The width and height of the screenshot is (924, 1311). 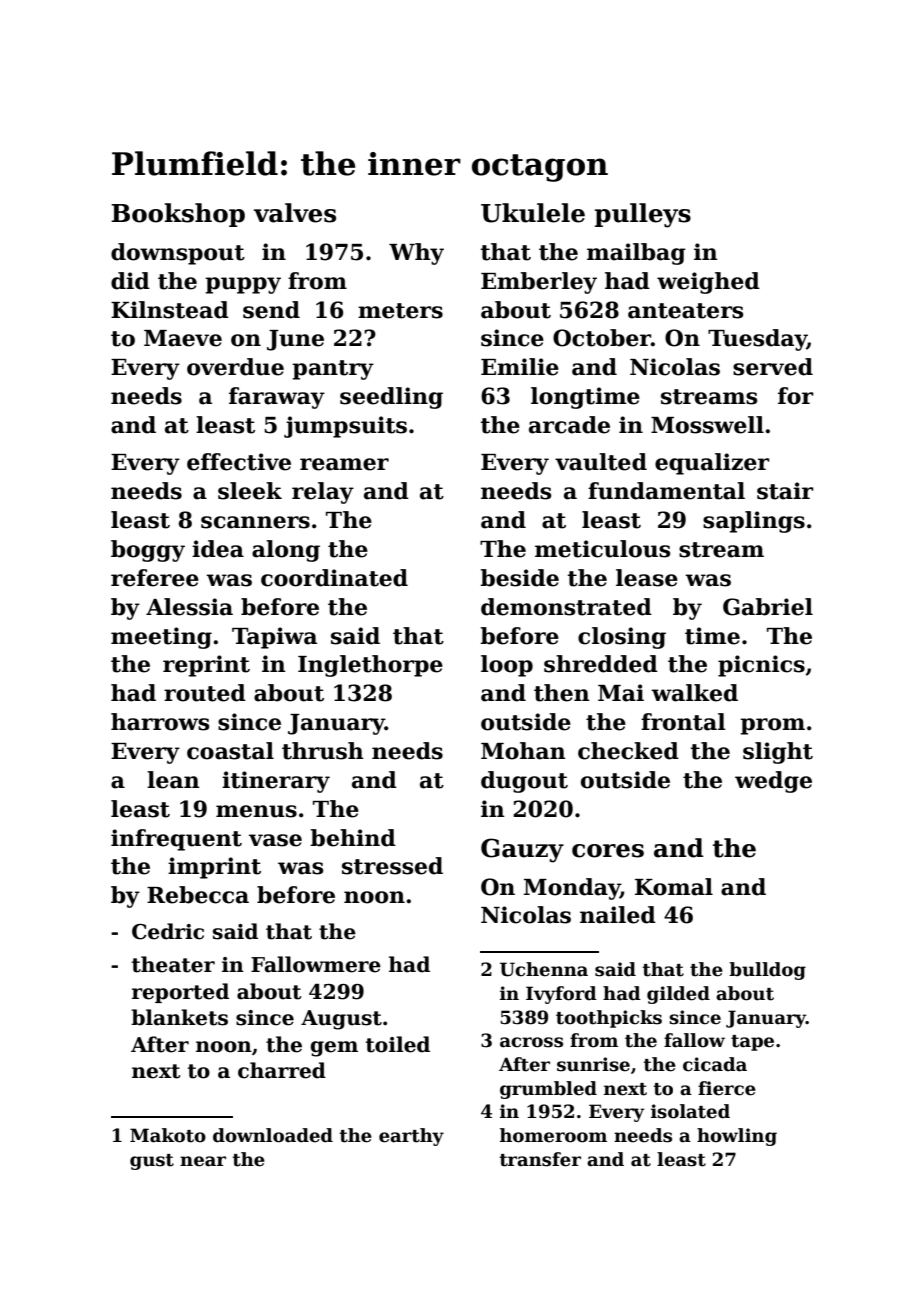 I want to click on Ukulele, so click(x=533, y=213).
